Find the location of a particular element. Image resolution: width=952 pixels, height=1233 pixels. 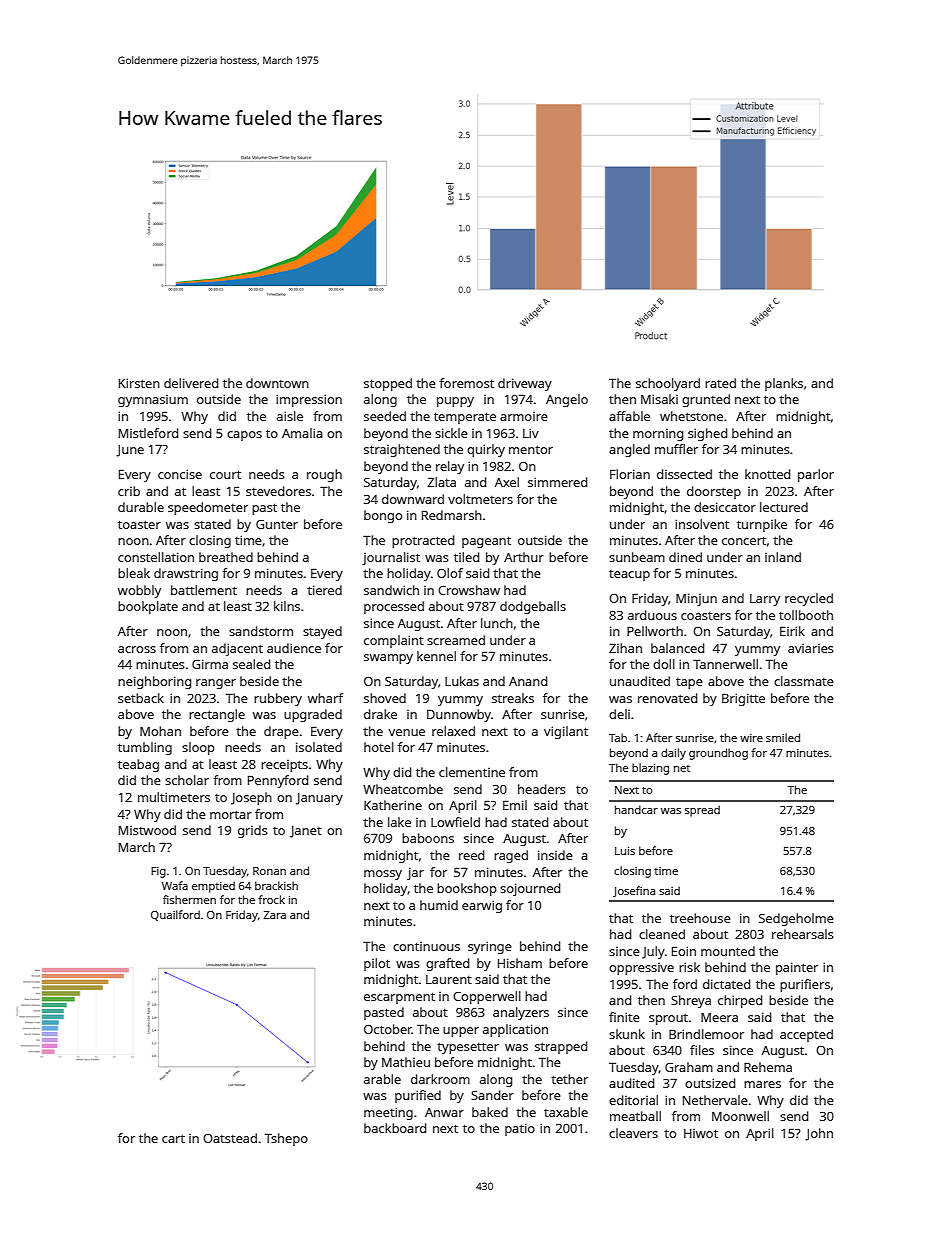

sandwich is located at coordinates (391, 590).
